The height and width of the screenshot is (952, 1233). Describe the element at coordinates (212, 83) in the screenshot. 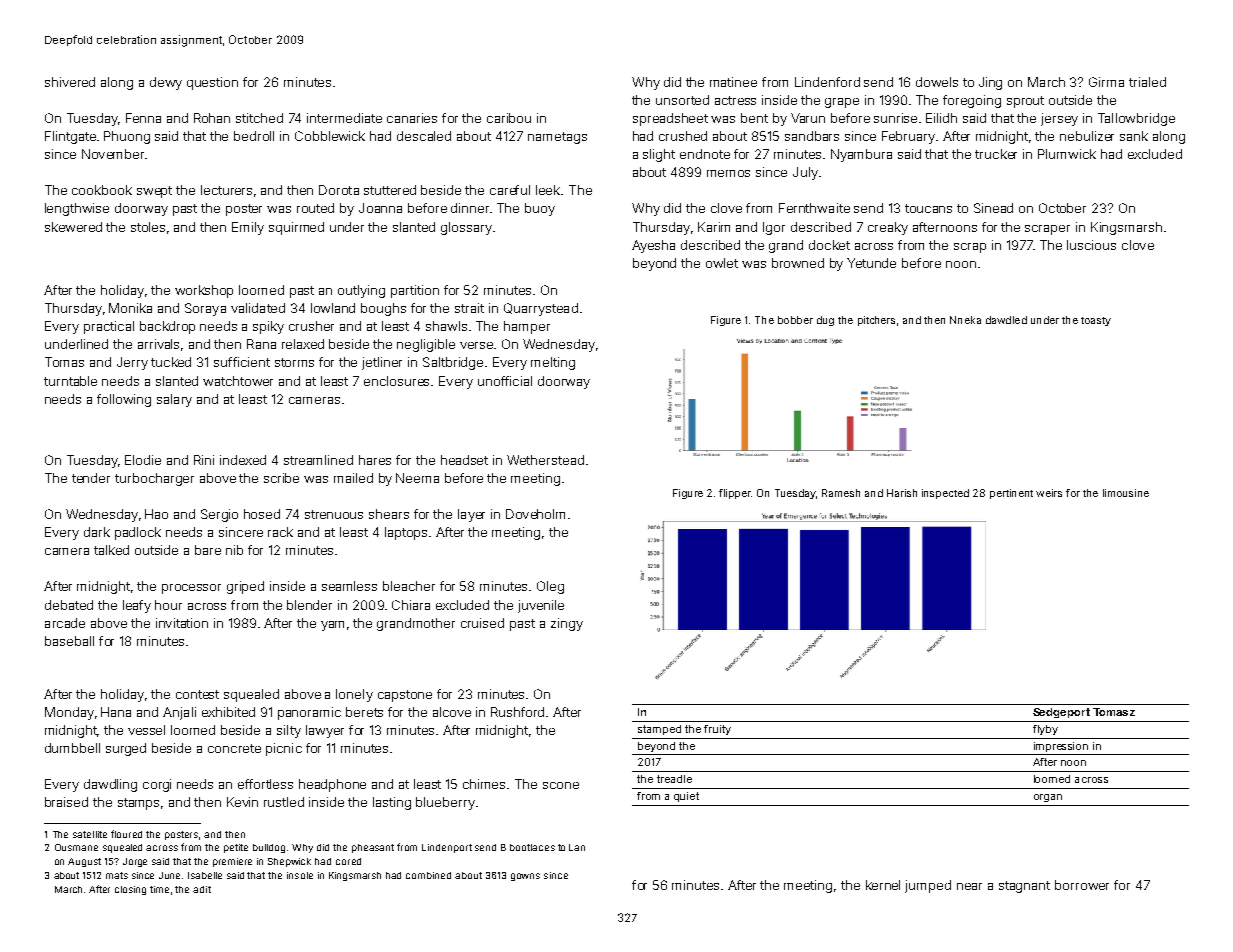

I see `question` at that location.
